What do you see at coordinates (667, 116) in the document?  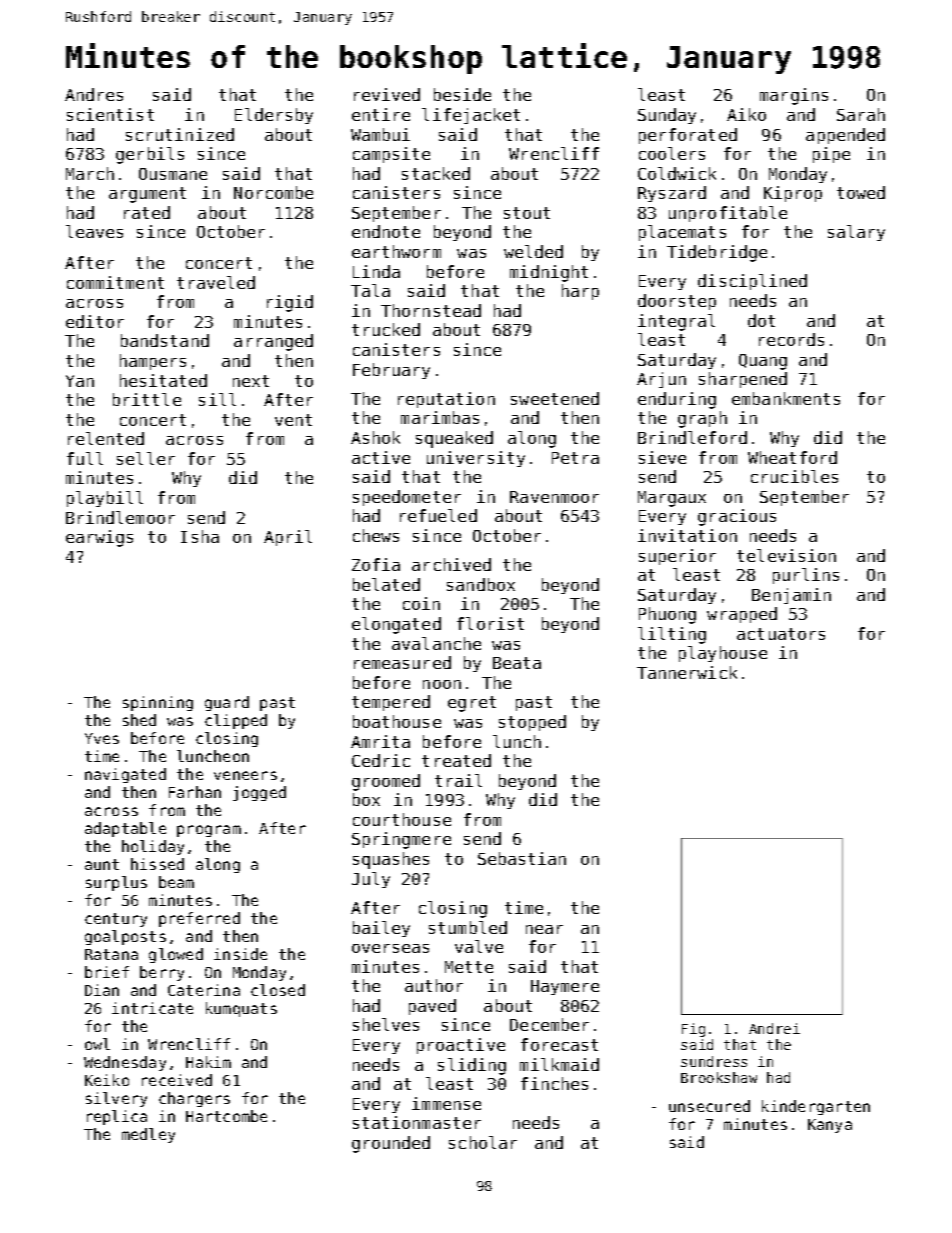 I see `Sunday` at bounding box center [667, 116].
